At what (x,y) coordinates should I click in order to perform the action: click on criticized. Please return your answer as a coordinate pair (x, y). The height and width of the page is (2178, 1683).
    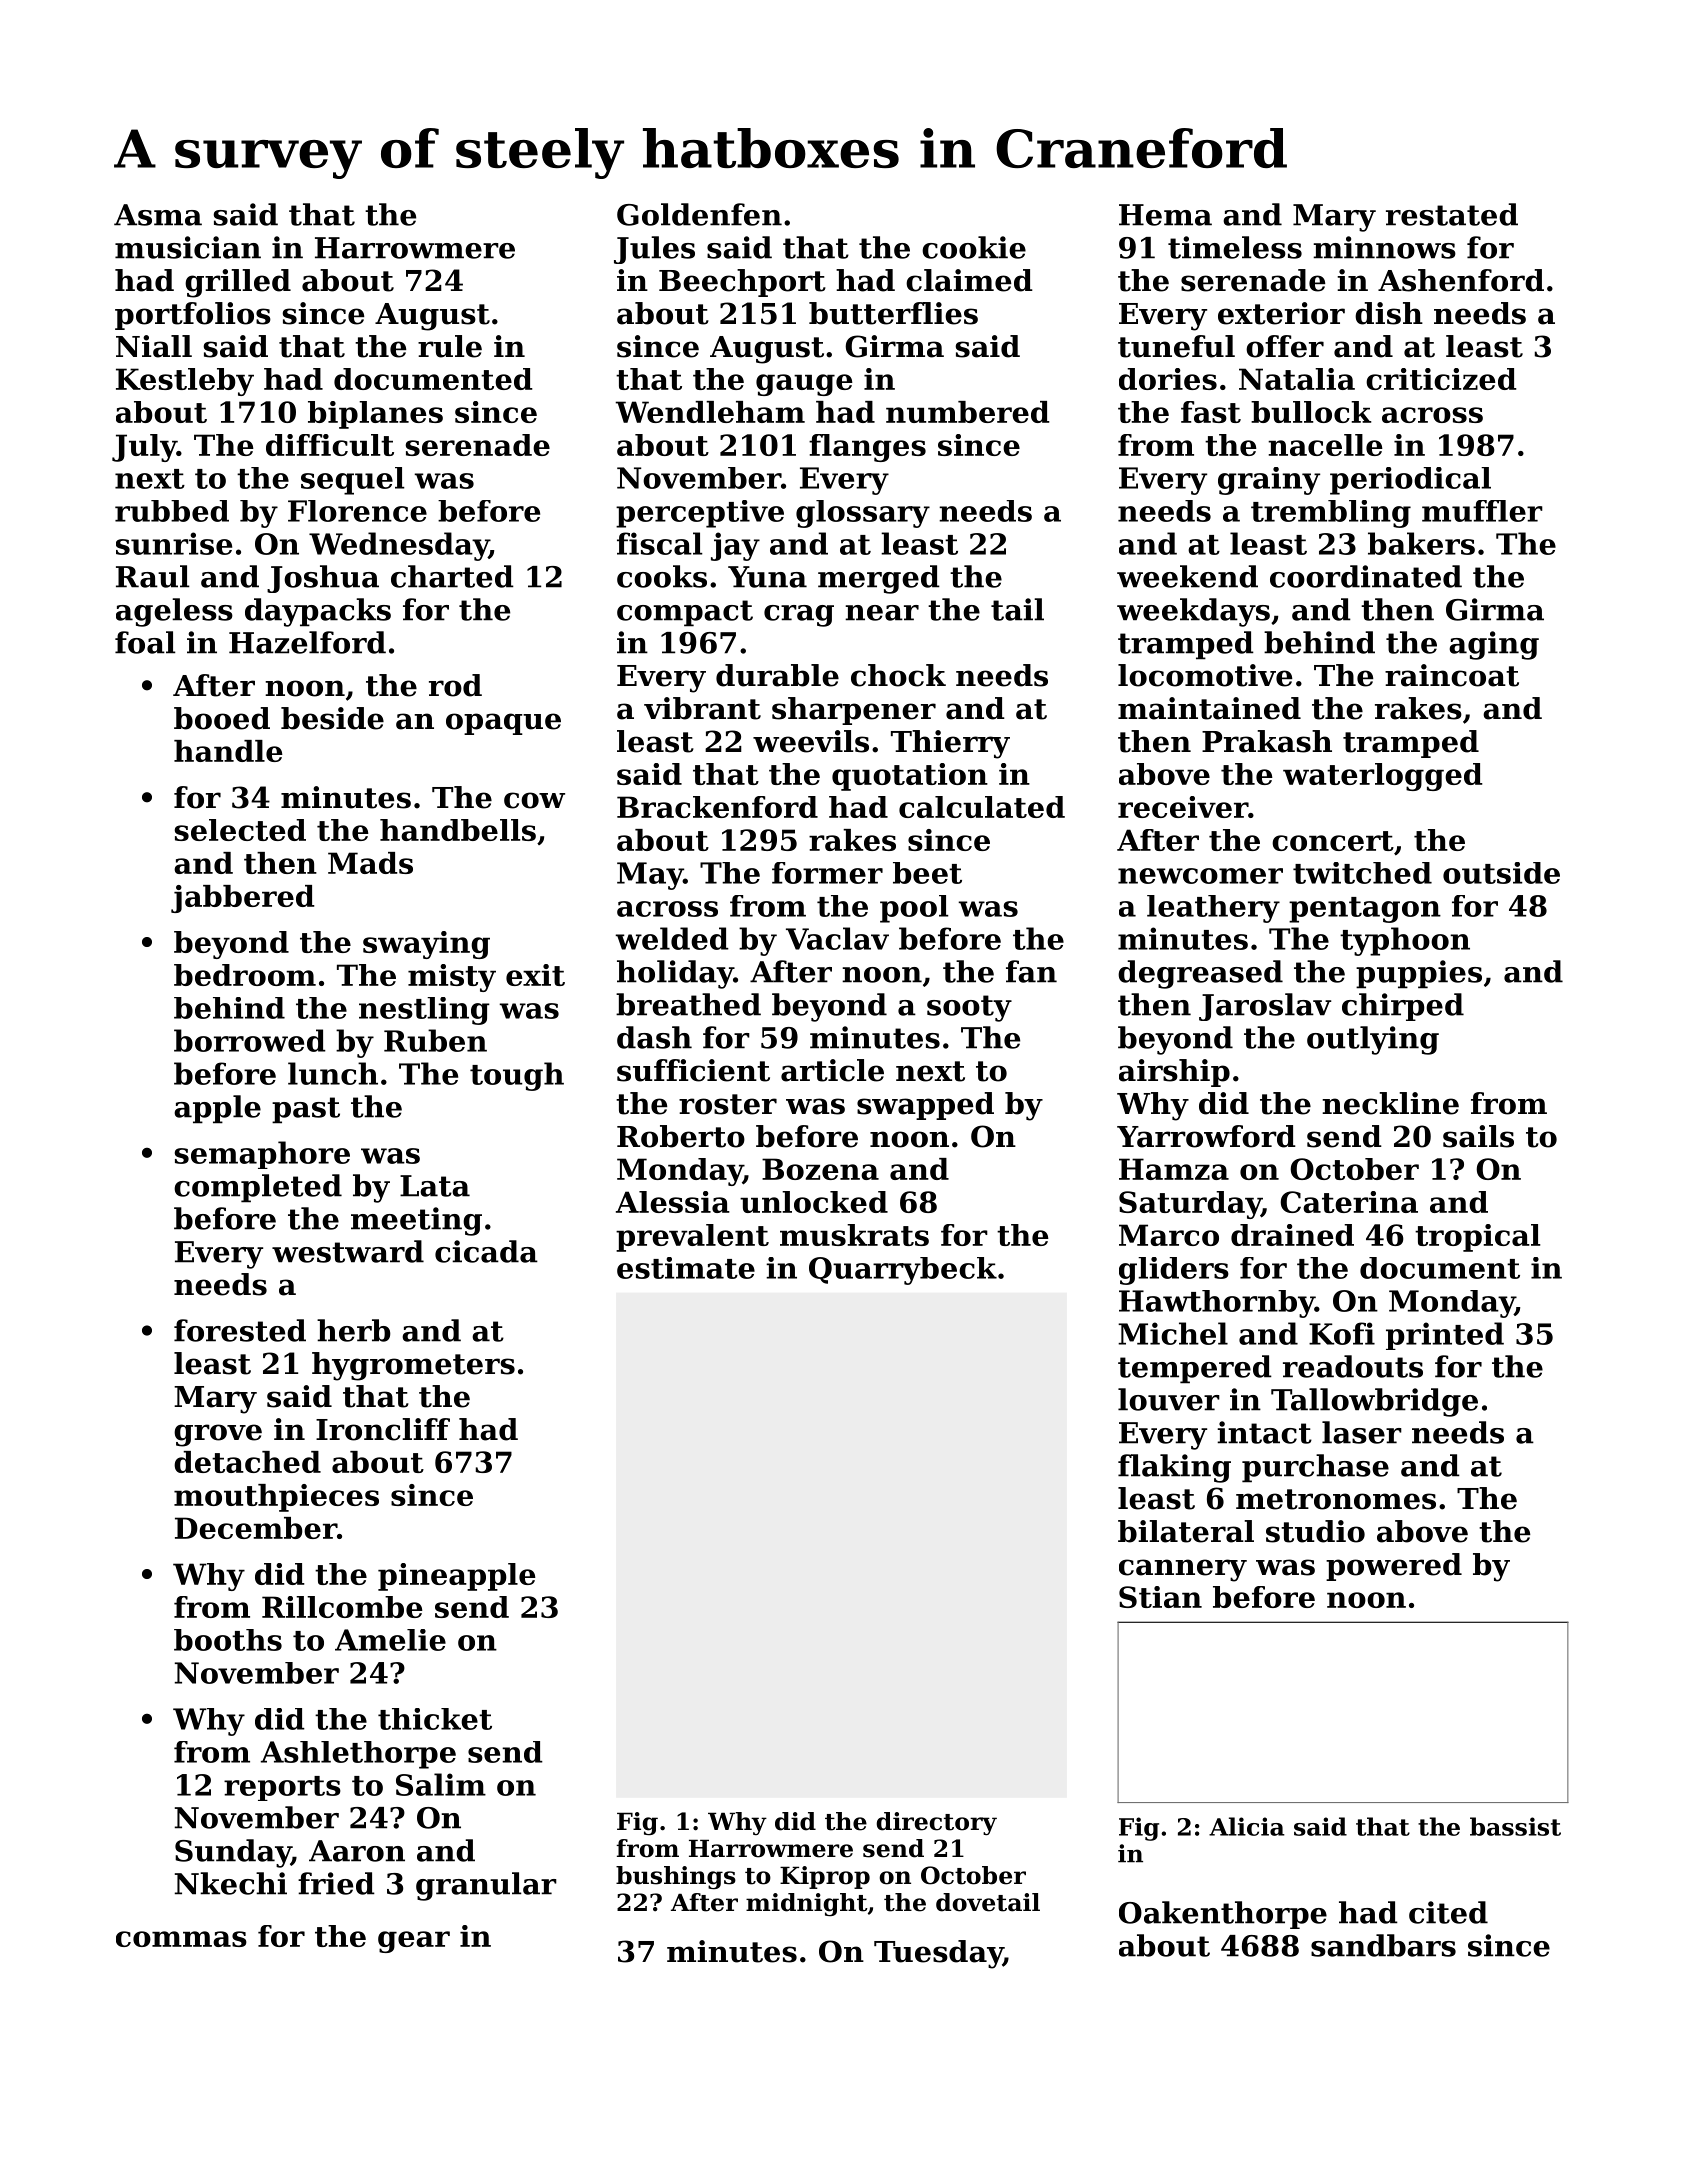
    Looking at the image, I should click on (1441, 379).
